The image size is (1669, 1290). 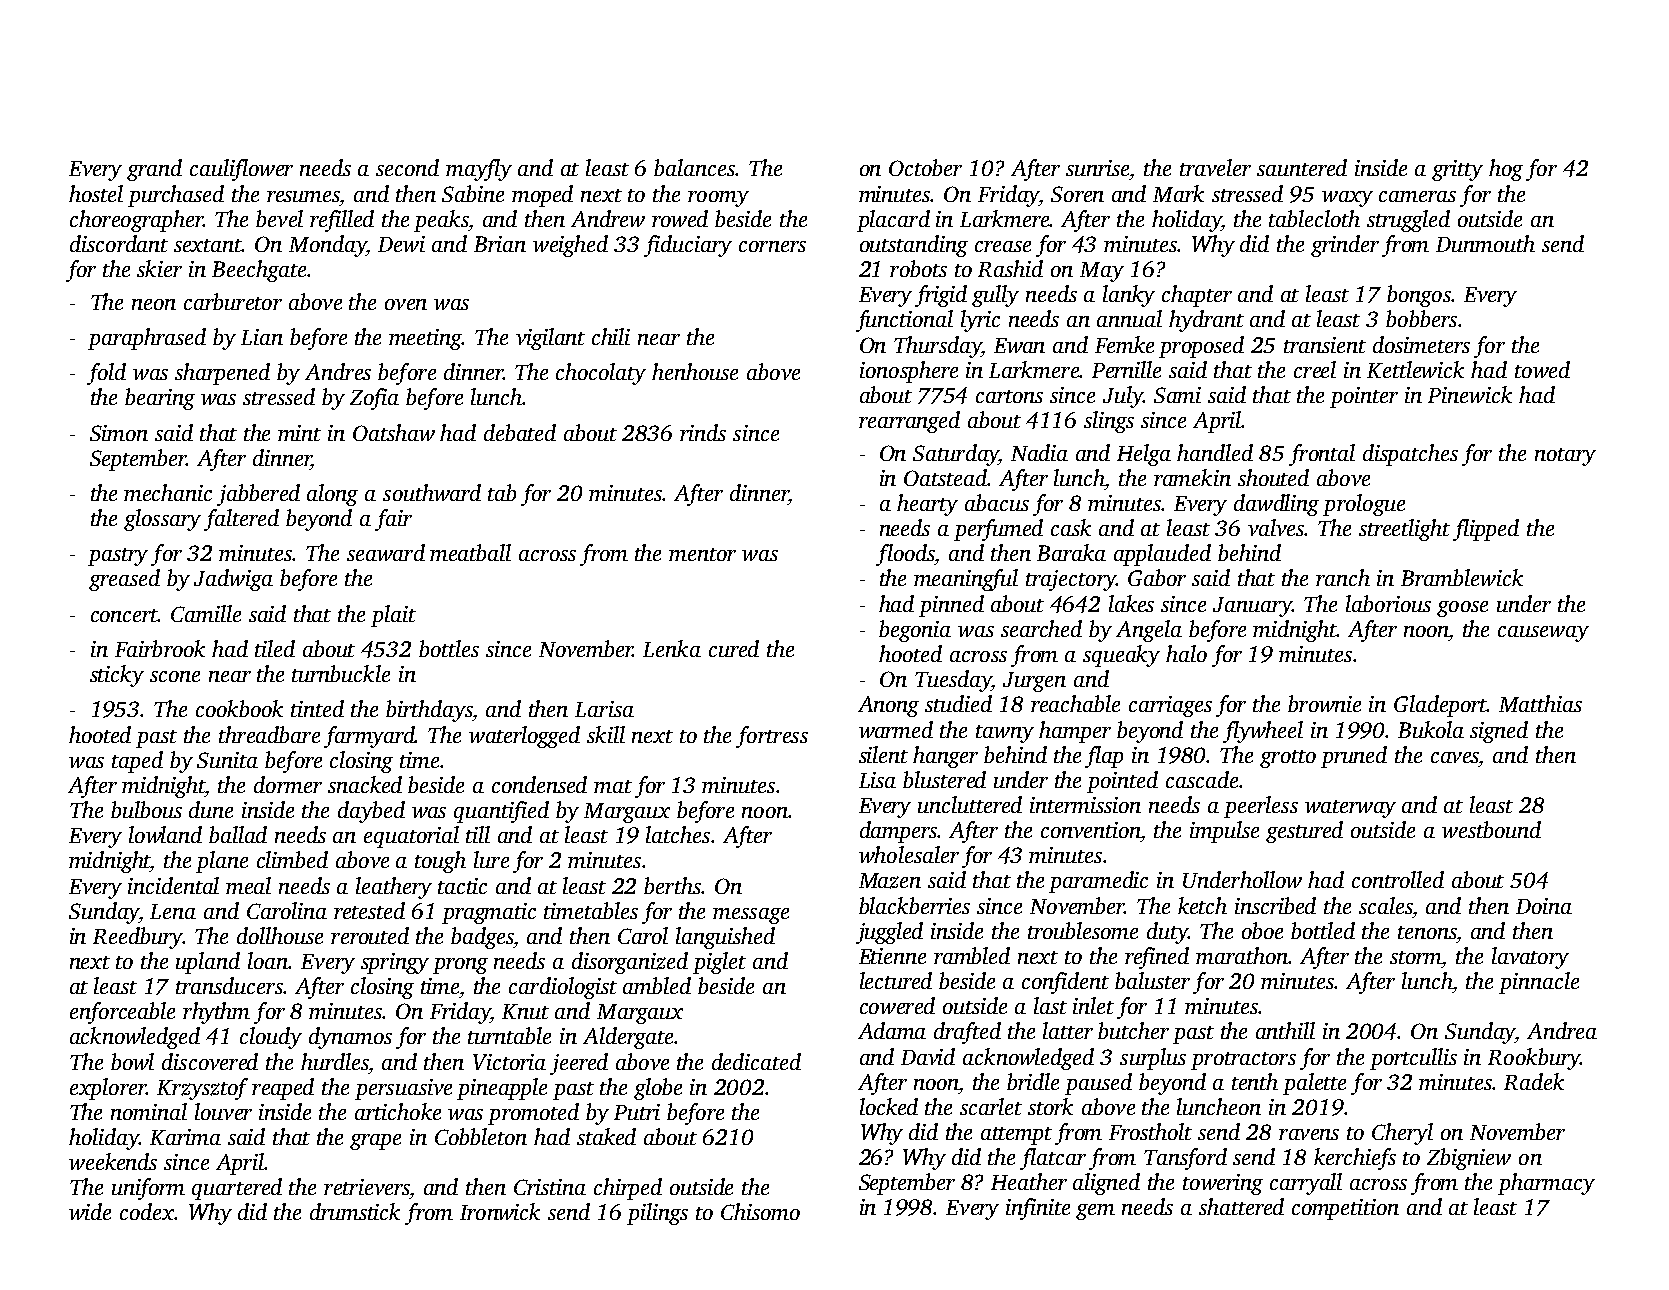 What do you see at coordinates (403, 1089) in the screenshot?
I see `persuasive` at bounding box center [403, 1089].
